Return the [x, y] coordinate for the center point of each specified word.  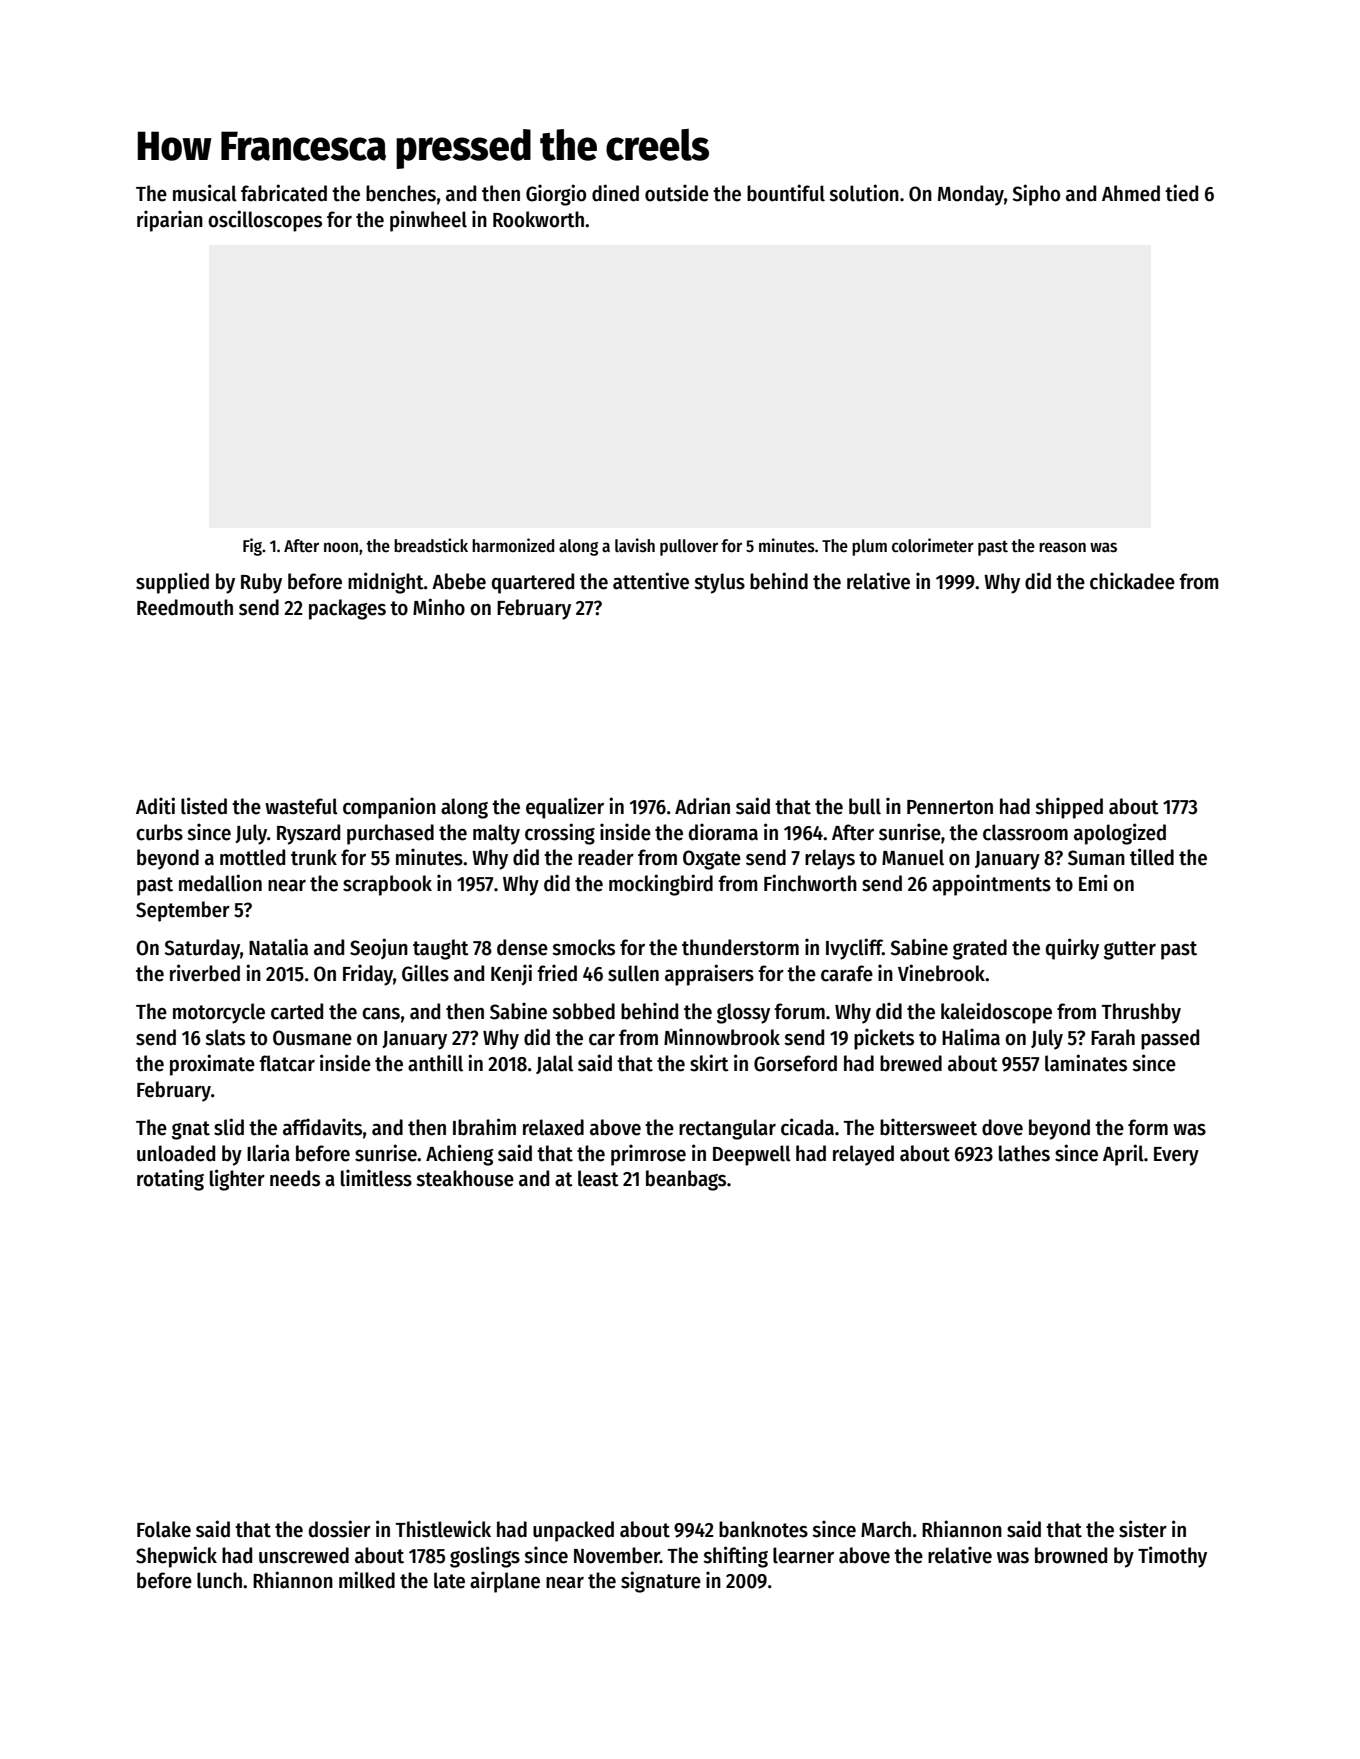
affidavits [322, 1127]
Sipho [1036, 195]
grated [980, 949]
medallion [220, 883]
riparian [170, 221]
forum [799, 1011]
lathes [1024, 1153]
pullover [689, 547]
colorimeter [933, 545]
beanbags [686, 1180]
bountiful [786, 193]
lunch [219, 1580]
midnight [386, 583]
